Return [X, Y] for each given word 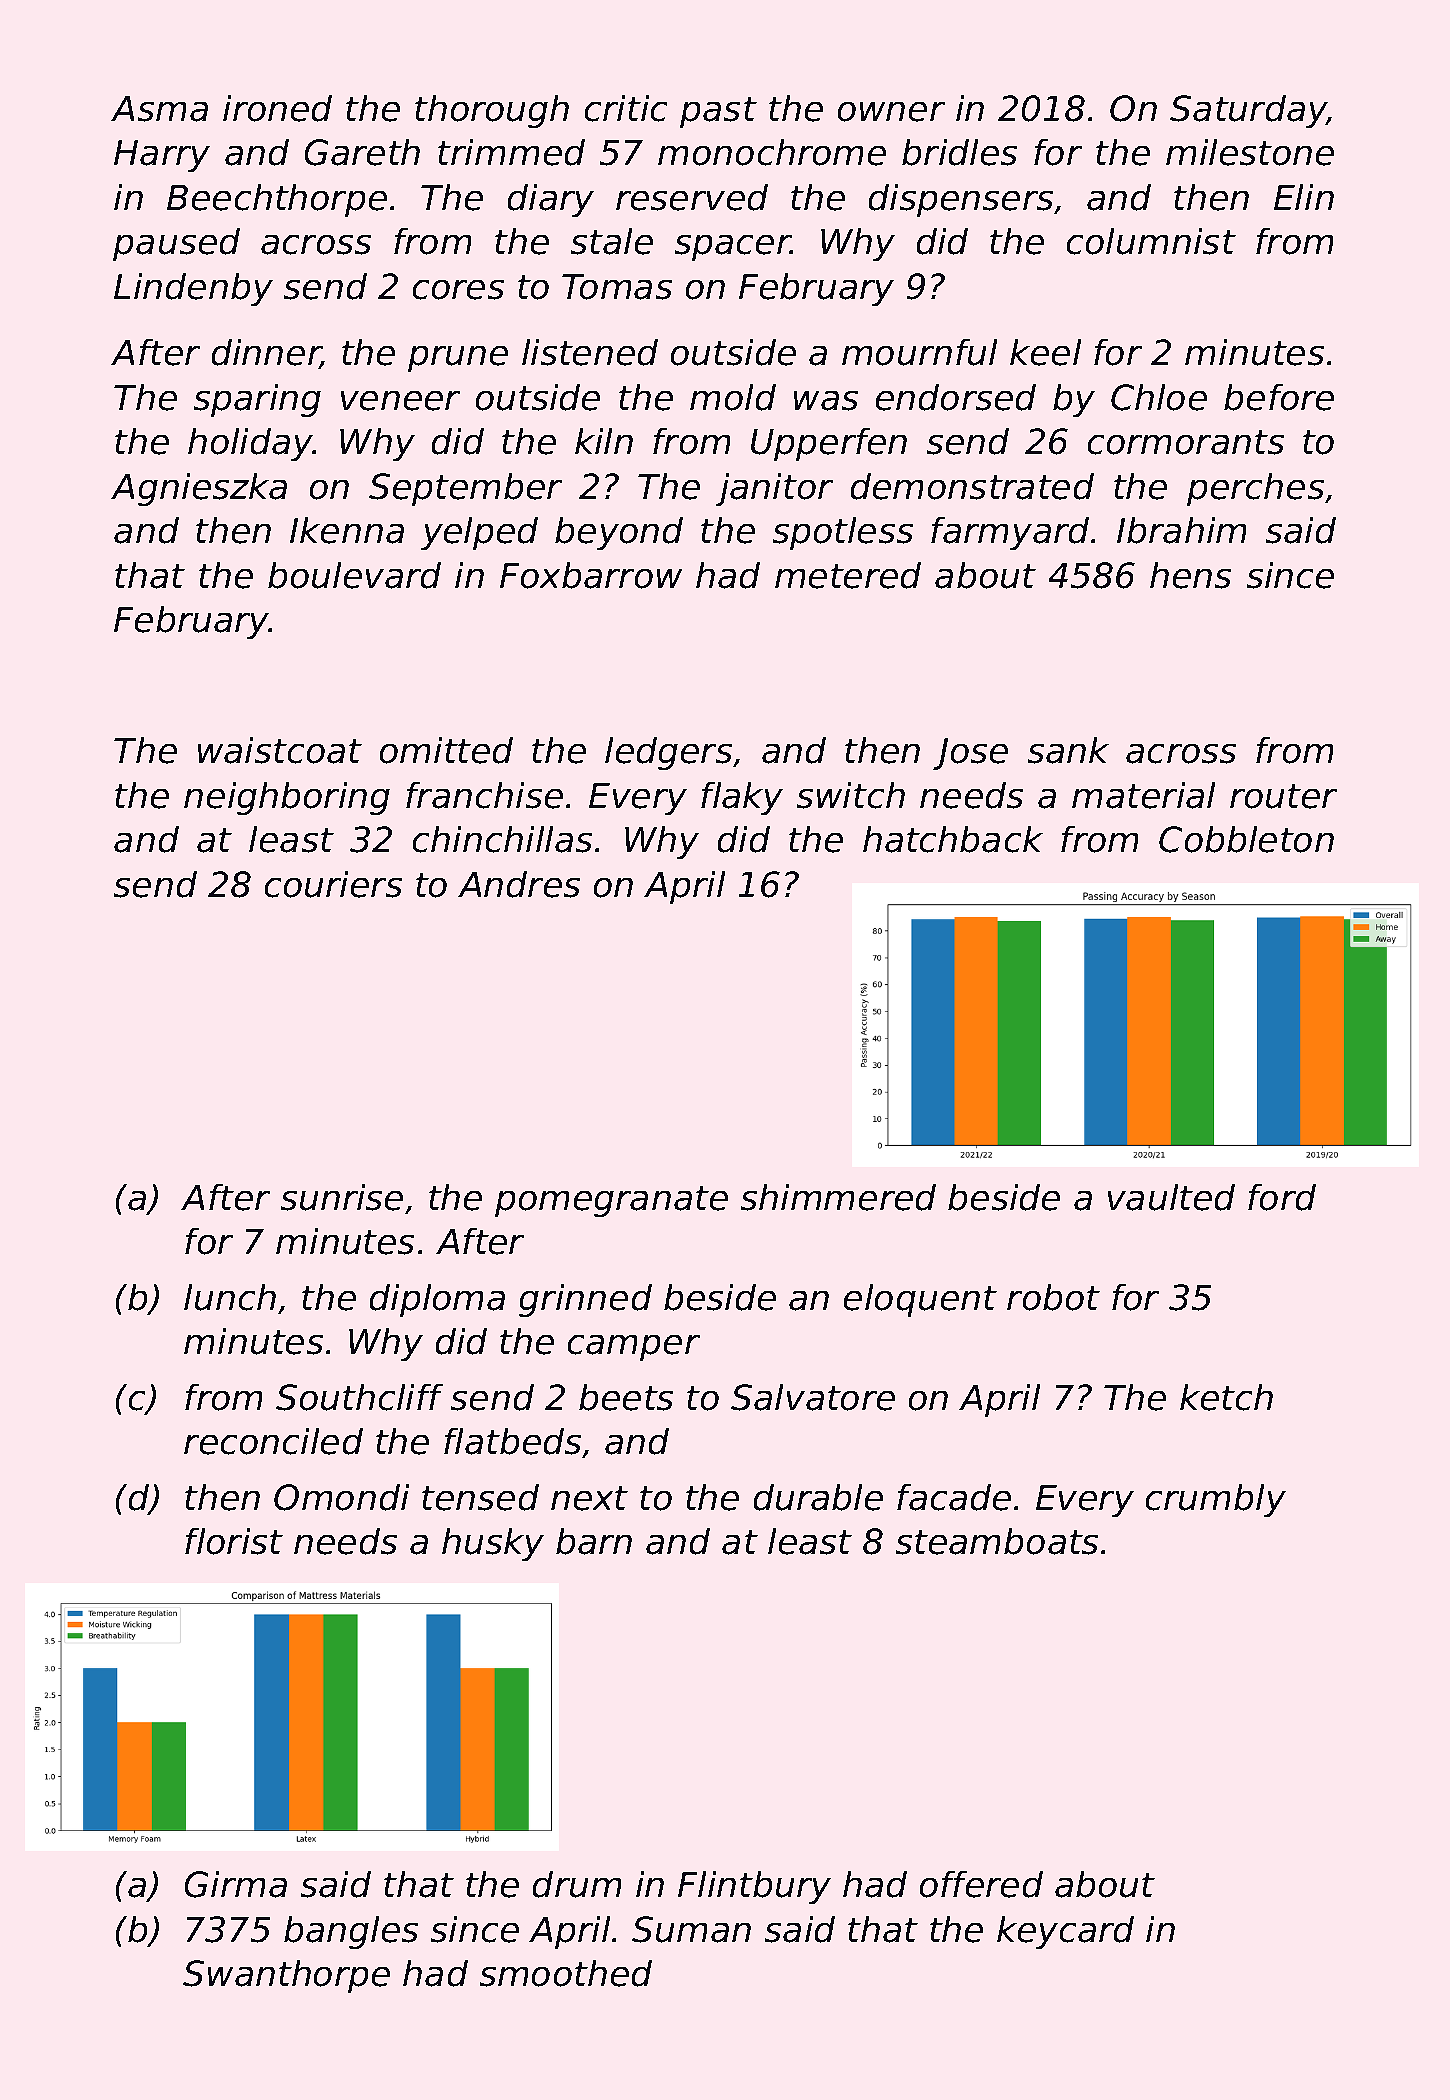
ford [1282, 1197]
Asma [159, 109]
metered [848, 575]
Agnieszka [199, 489]
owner [891, 112]
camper [634, 1348]
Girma [236, 1884]
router [1283, 796]
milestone [1250, 152]
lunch [230, 1297]
